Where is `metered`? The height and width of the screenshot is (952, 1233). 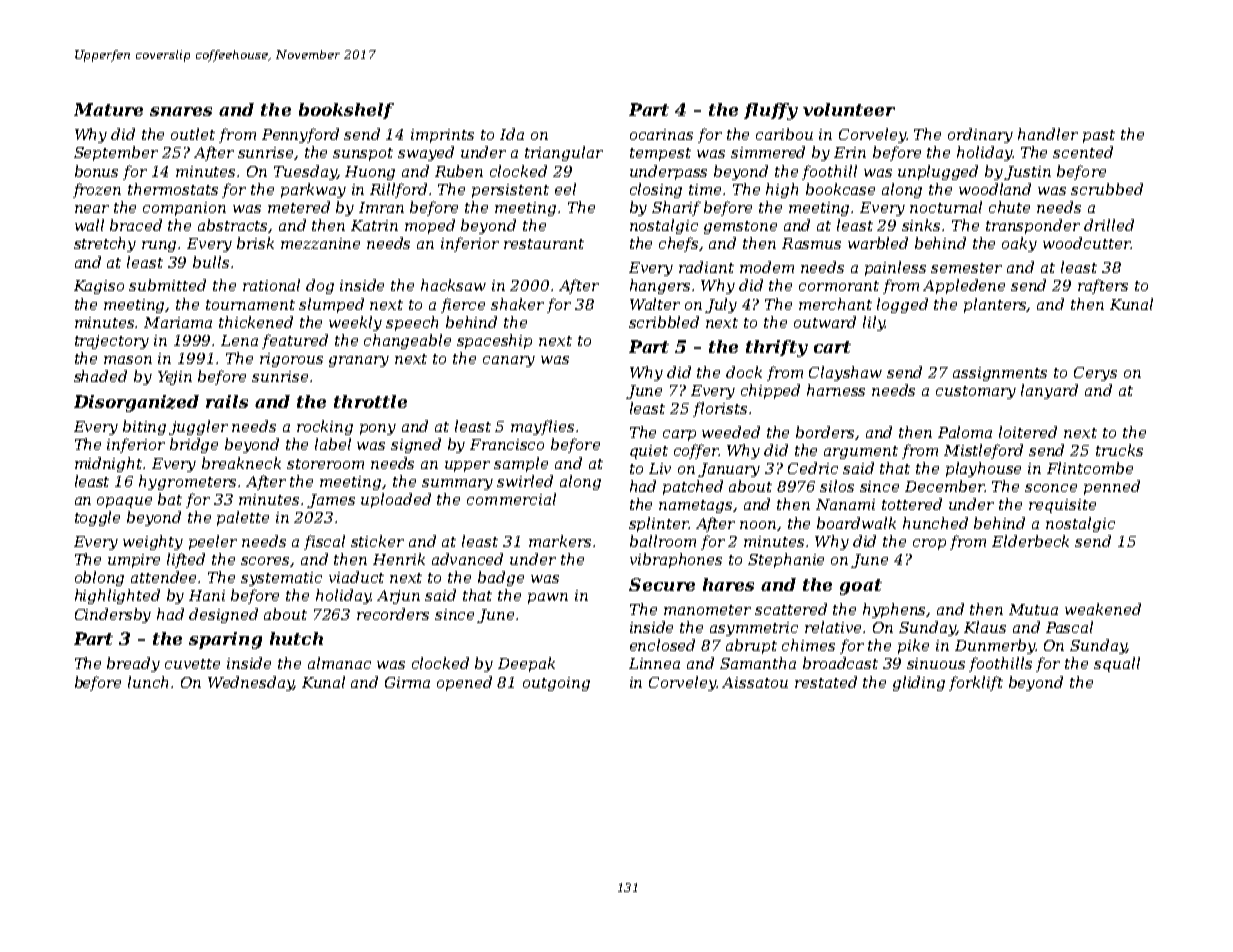
metered is located at coordinates (299, 207).
